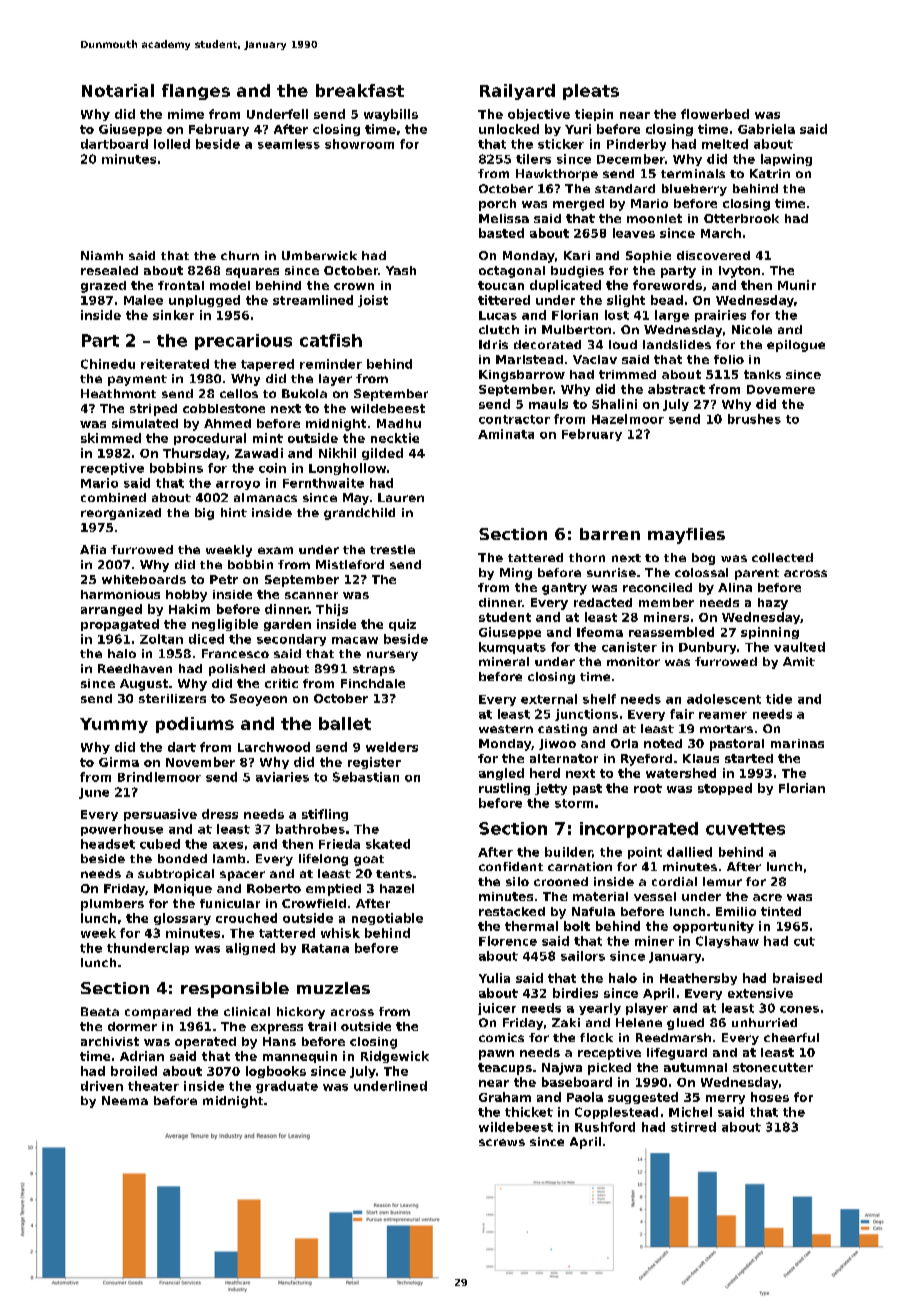 Image resolution: width=908 pixels, height=1316 pixels. Describe the element at coordinates (506, 434) in the document. I see `Aminata` at that location.
